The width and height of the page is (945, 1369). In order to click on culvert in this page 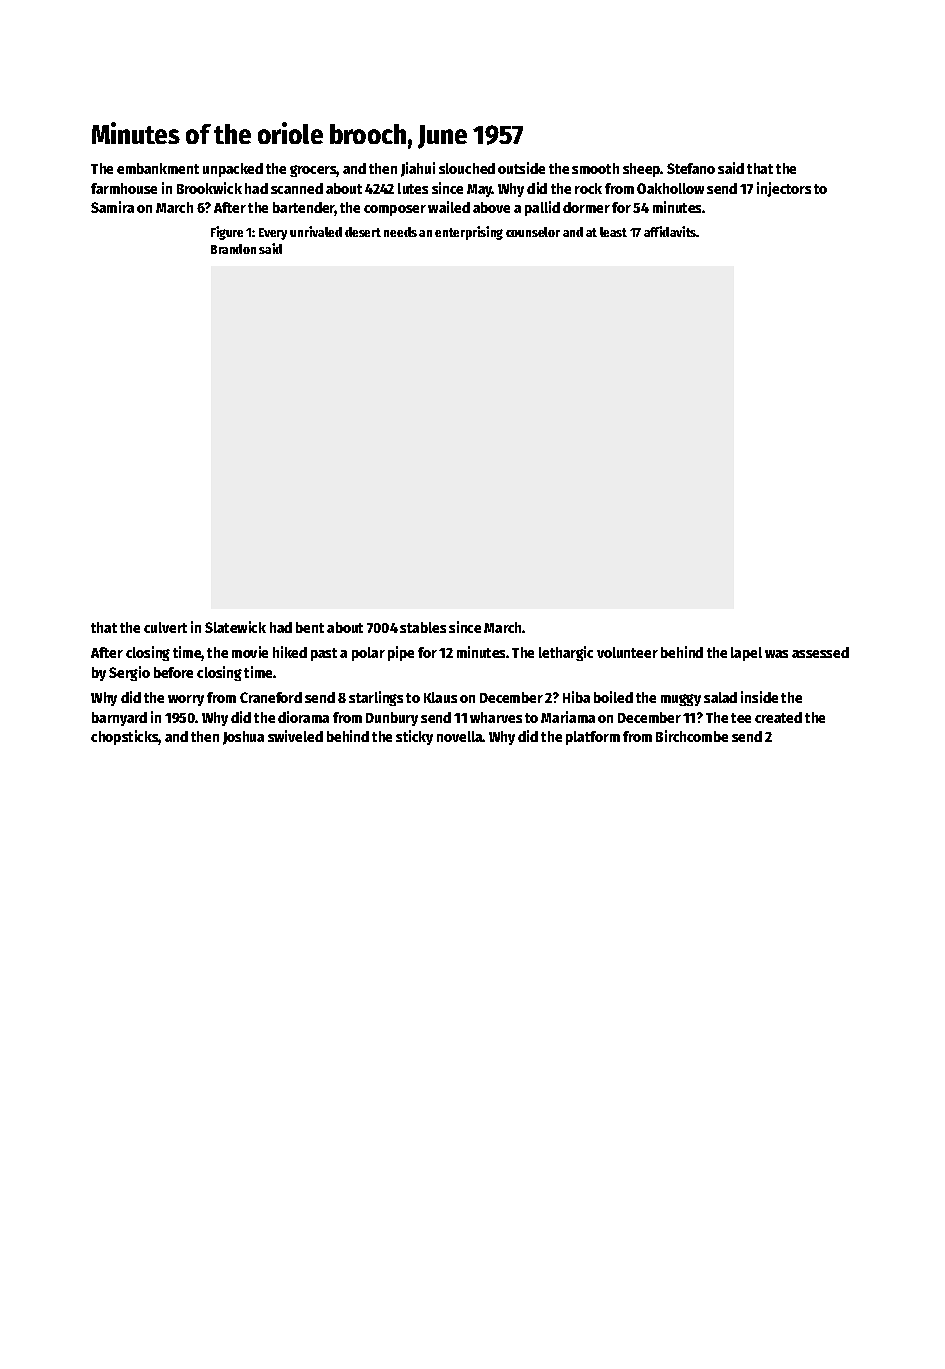, I will do `click(165, 627)`.
